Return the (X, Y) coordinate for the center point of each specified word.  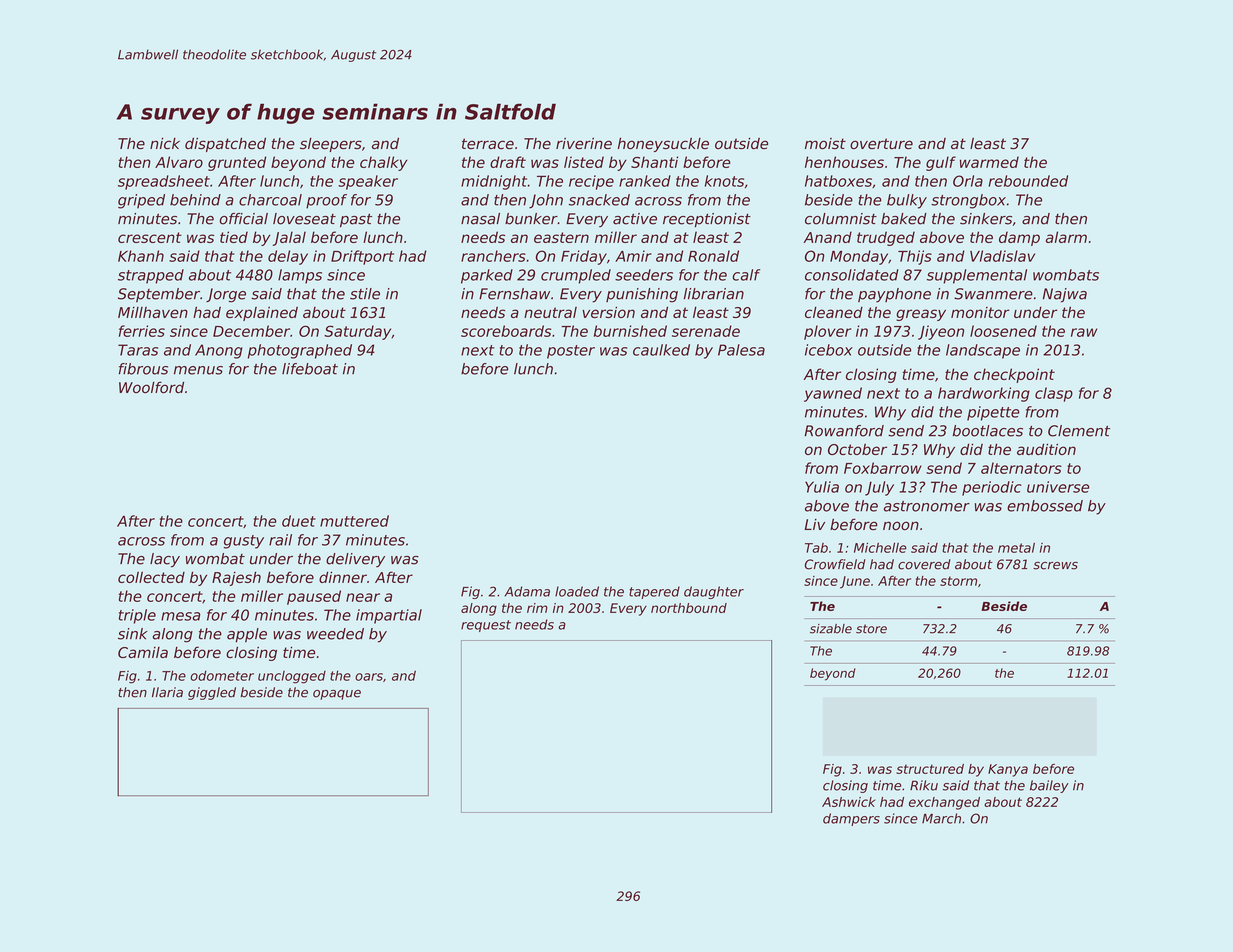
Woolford (151, 387)
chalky (384, 163)
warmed (989, 162)
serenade (706, 331)
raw (1084, 332)
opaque (337, 695)
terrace (488, 144)
